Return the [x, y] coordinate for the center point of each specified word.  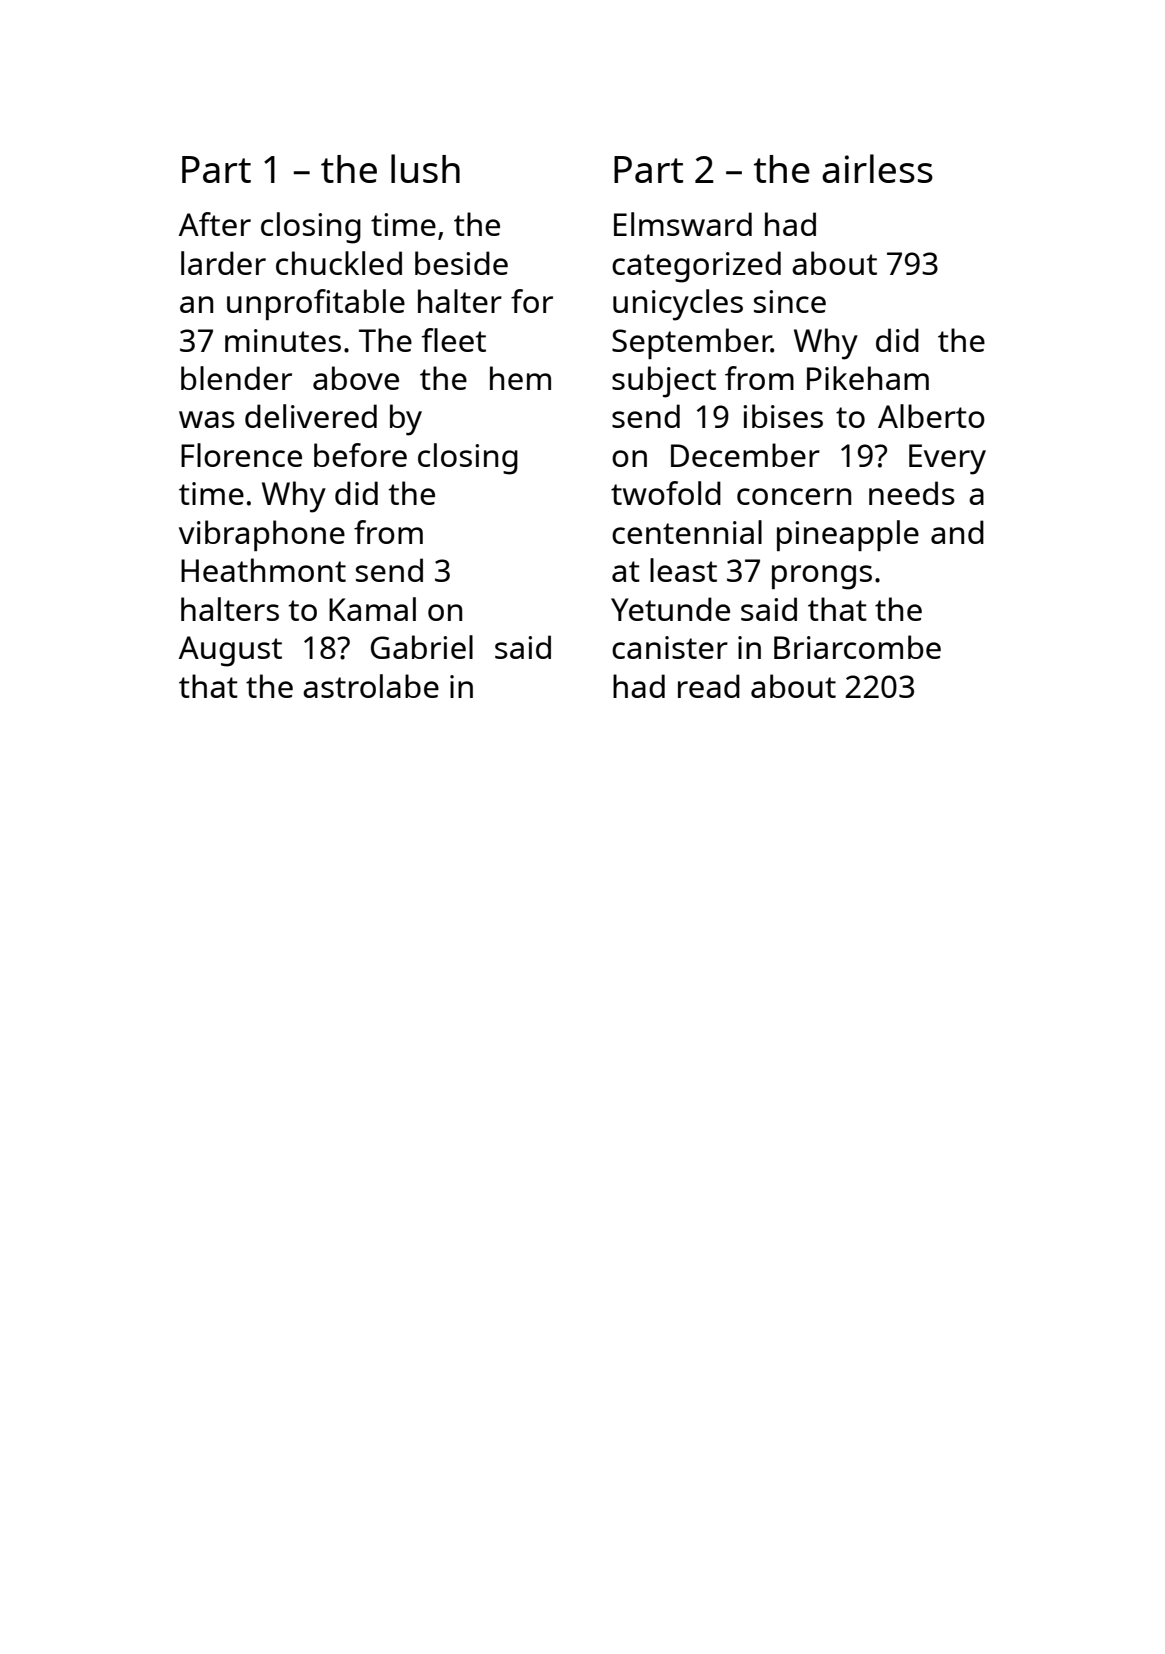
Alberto [931, 416]
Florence [241, 455]
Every [947, 459]
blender [236, 378]
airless [877, 168]
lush [425, 168]
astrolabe [371, 686]
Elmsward [683, 224]
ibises [783, 416]
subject [664, 382]
